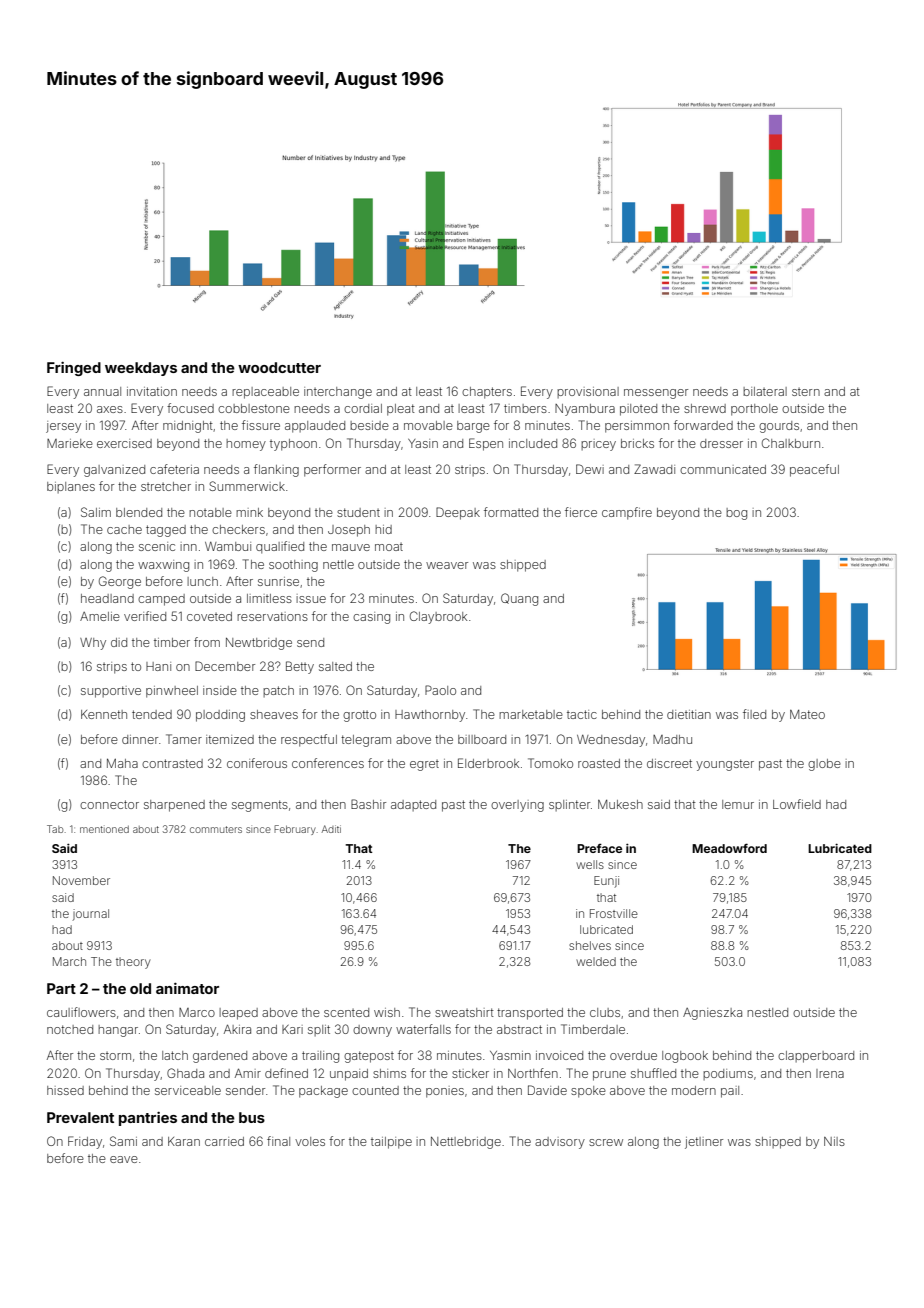  Describe the element at coordinates (458, 513) in the screenshot. I see `Deepak` at that location.
